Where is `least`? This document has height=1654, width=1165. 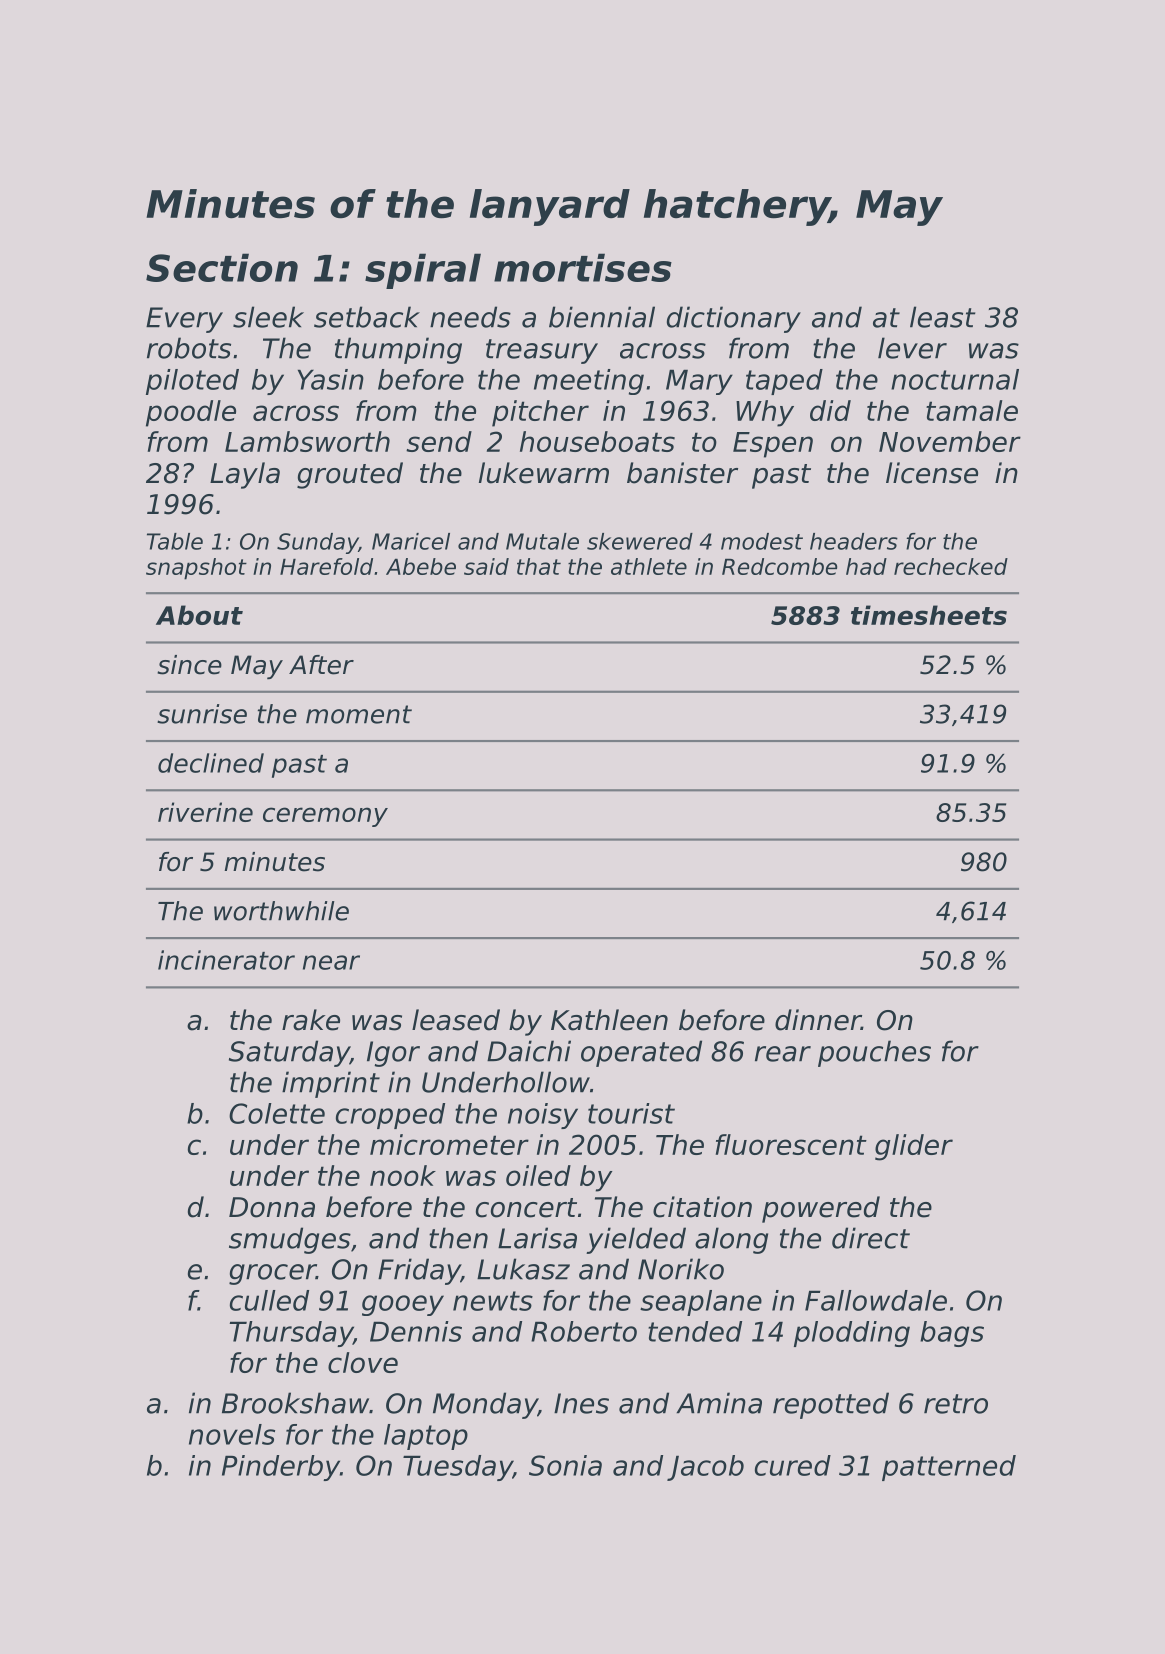
least is located at coordinates (942, 317).
